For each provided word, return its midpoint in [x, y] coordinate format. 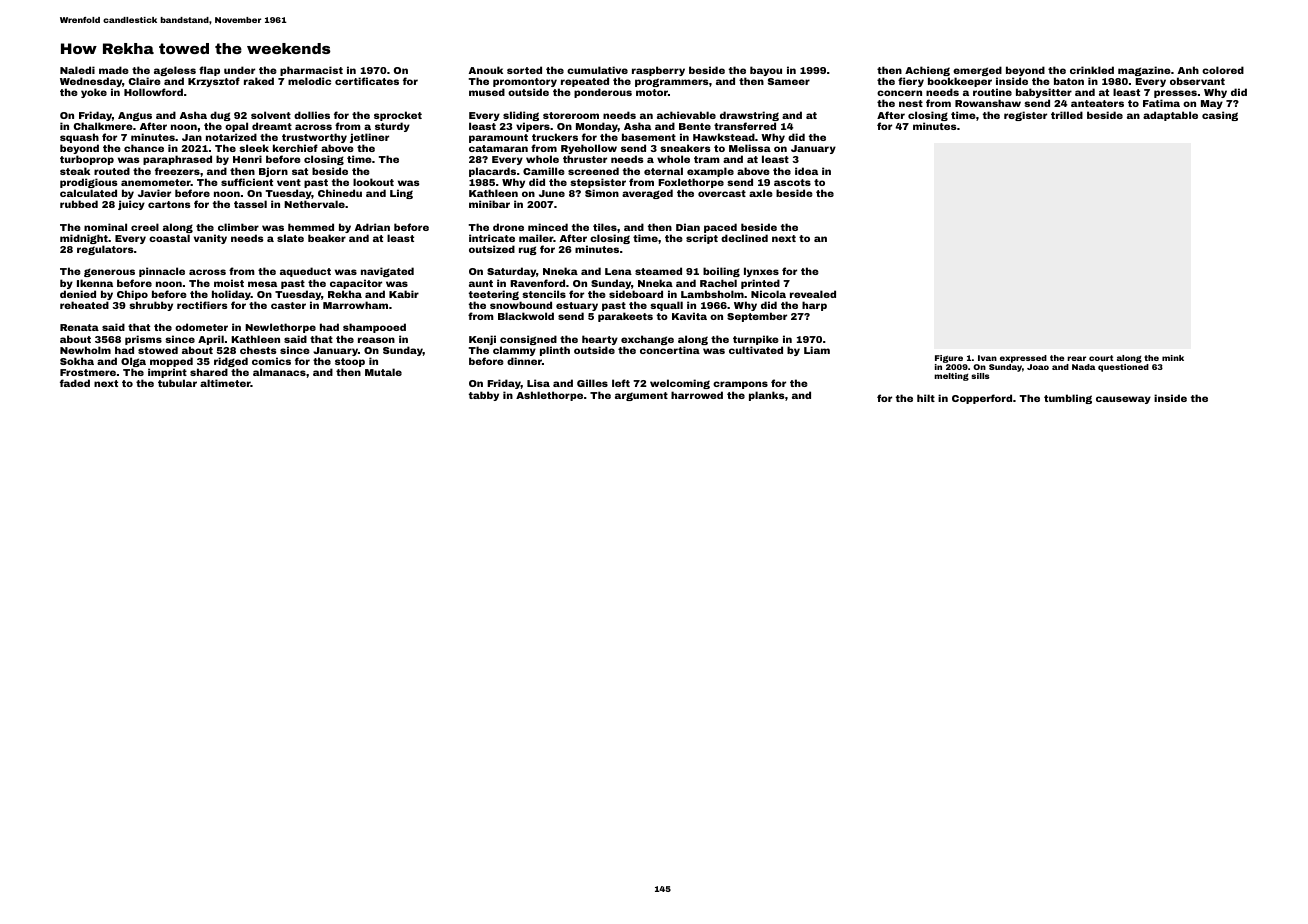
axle [761, 193]
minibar [489, 204]
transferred [745, 126]
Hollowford [153, 92]
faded [75, 383]
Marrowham [355, 305]
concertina [670, 350]
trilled [1067, 115]
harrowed [697, 395]
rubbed [79, 204]
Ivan [987, 358]
